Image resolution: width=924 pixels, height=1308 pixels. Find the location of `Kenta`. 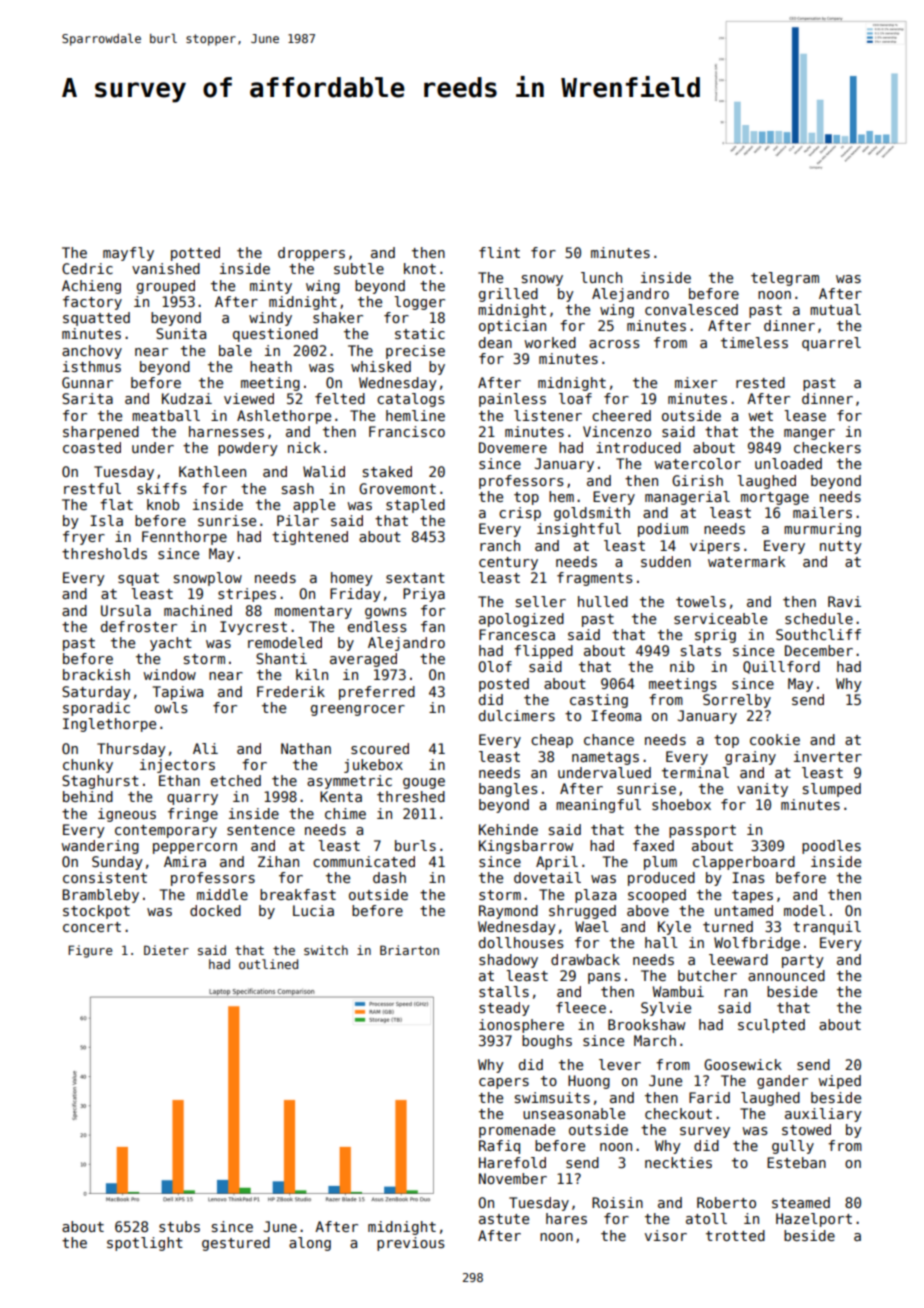

Kenta is located at coordinates (341, 796).
